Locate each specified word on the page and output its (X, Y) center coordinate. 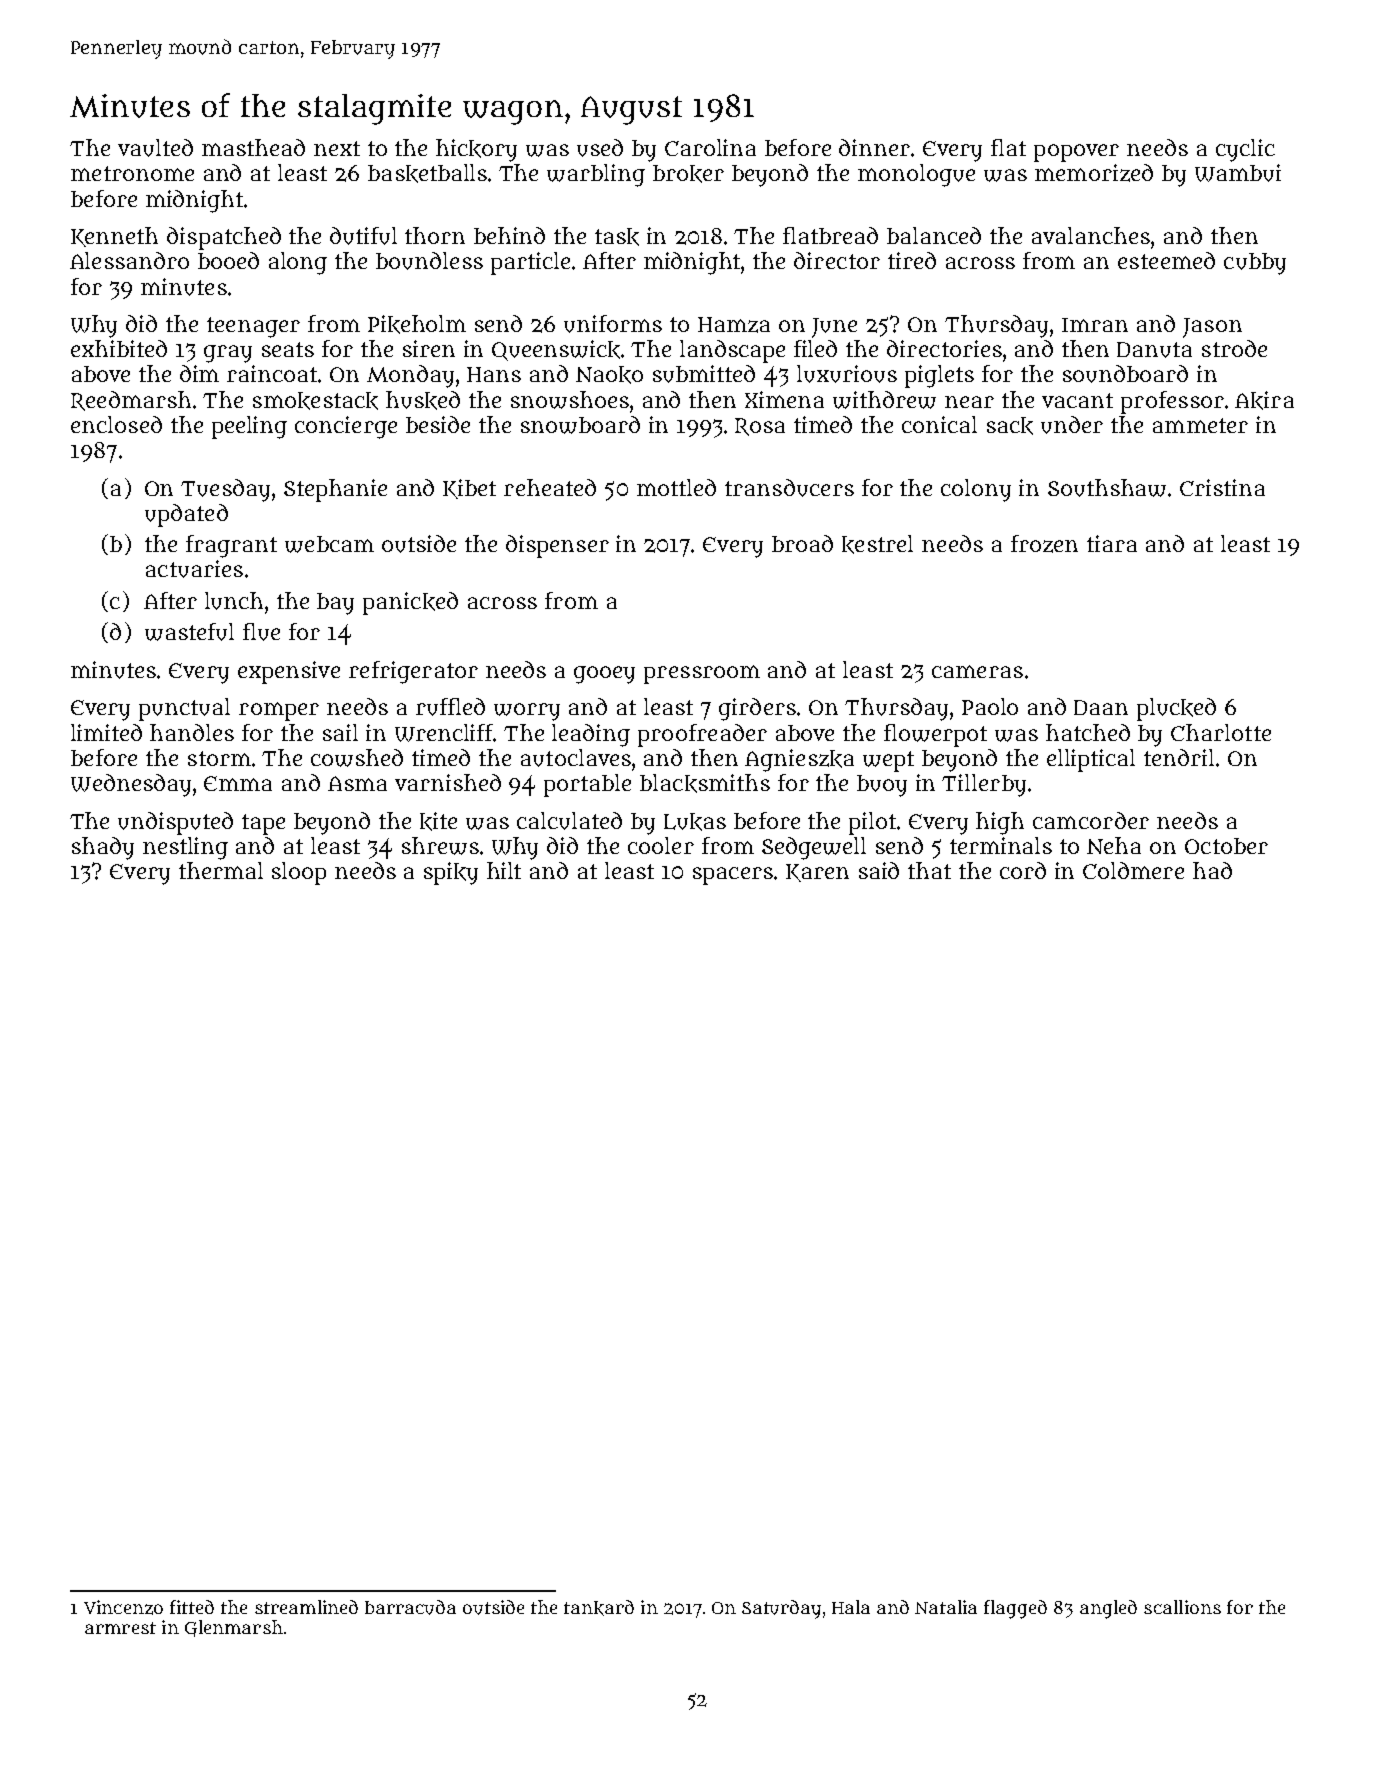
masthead (253, 147)
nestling (185, 848)
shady (103, 848)
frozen (1044, 544)
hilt (504, 870)
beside (438, 424)
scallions (1182, 1607)
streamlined (306, 1607)
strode (1234, 348)
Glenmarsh (234, 1628)
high (1000, 823)
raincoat (273, 373)
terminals (1001, 845)
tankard (599, 1608)
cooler (661, 845)
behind (509, 235)
